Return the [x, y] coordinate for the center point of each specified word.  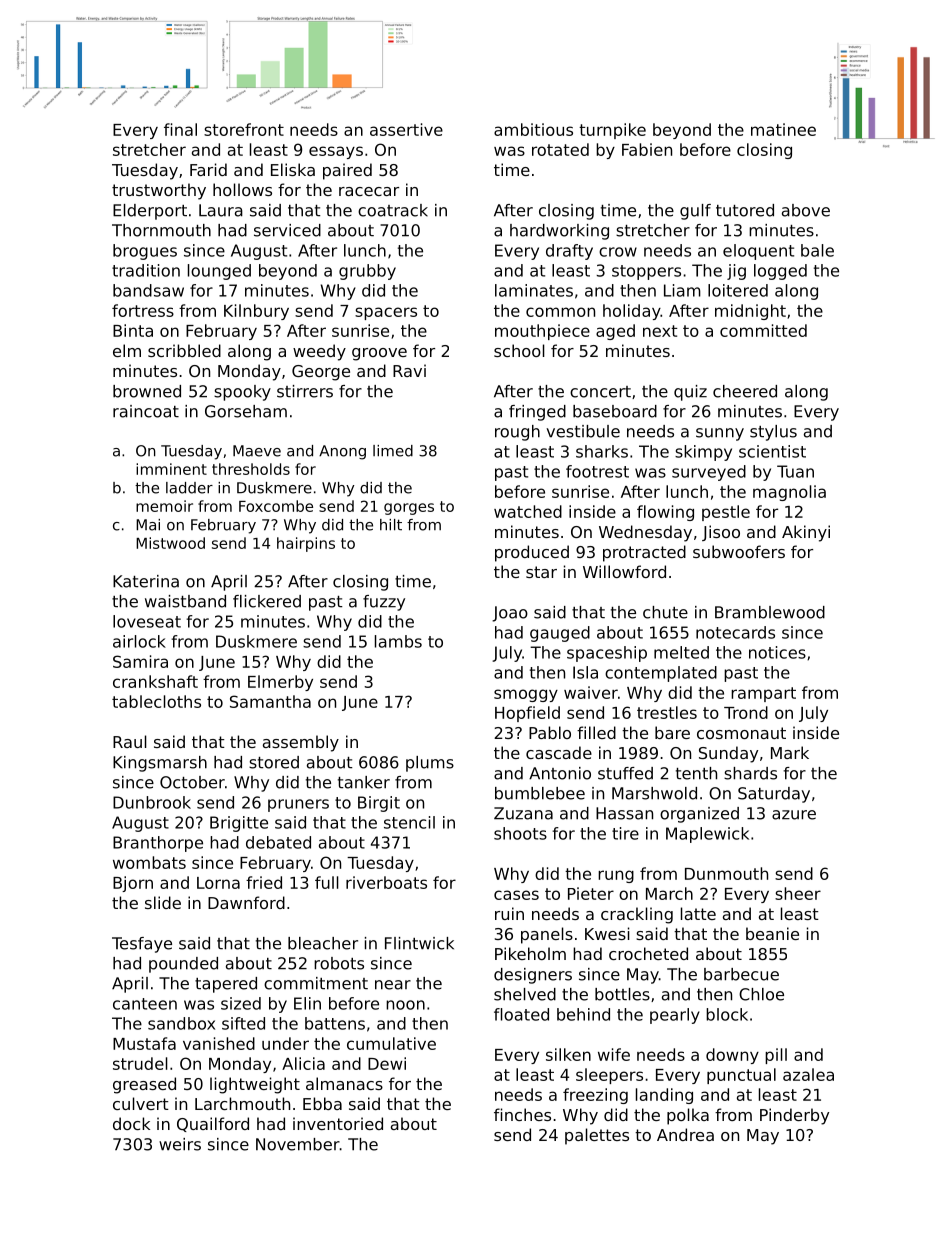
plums [430, 764]
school [519, 350]
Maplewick [707, 835]
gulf [695, 212]
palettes [597, 1136]
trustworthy [159, 191]
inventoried [338, 1123]
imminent [171, 469]
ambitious [533, 129]
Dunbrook [152, 802]
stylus [773, 433]
